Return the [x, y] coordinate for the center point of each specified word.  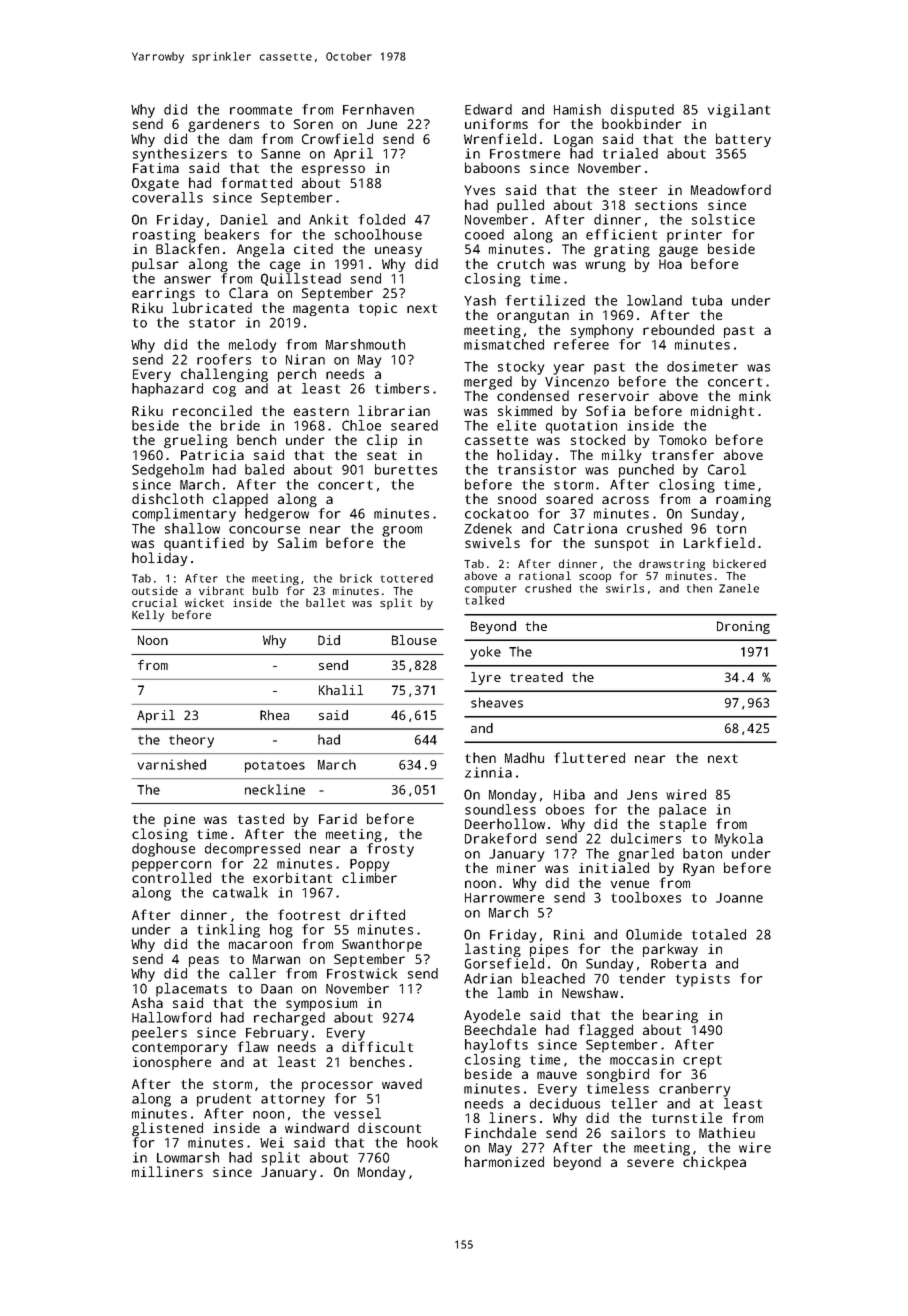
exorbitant [292, 877]
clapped [240, 500]
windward [317, 1127]
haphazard [167, 390]
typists [703, 980]
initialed [614, 868]
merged [488, 383]
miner [516, 868]
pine [179, 820]
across [625, 500]
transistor [537, 469]
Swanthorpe [382, 945]
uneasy [398, 251]
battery [743, 140]
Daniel [244, 219]
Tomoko [683, 439]
